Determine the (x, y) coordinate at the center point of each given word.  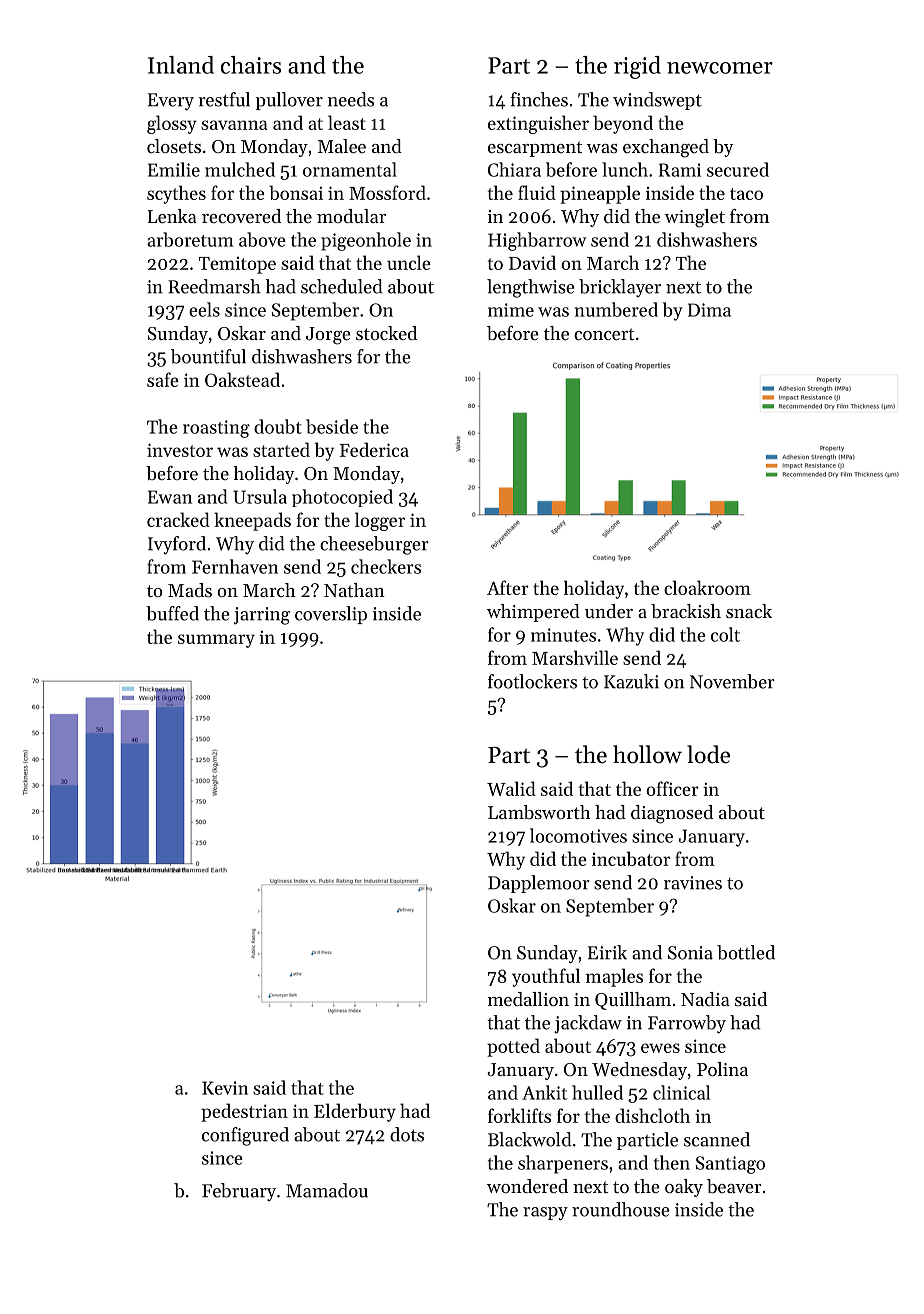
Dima (709, 310)
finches (539, 99)
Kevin (225, 1088)
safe (163, 379)
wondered (527, 1186)
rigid (637, 67)
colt (725, 634)
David (532, 262)
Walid (511, 788)
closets (174, 146)
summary (216, 641)
